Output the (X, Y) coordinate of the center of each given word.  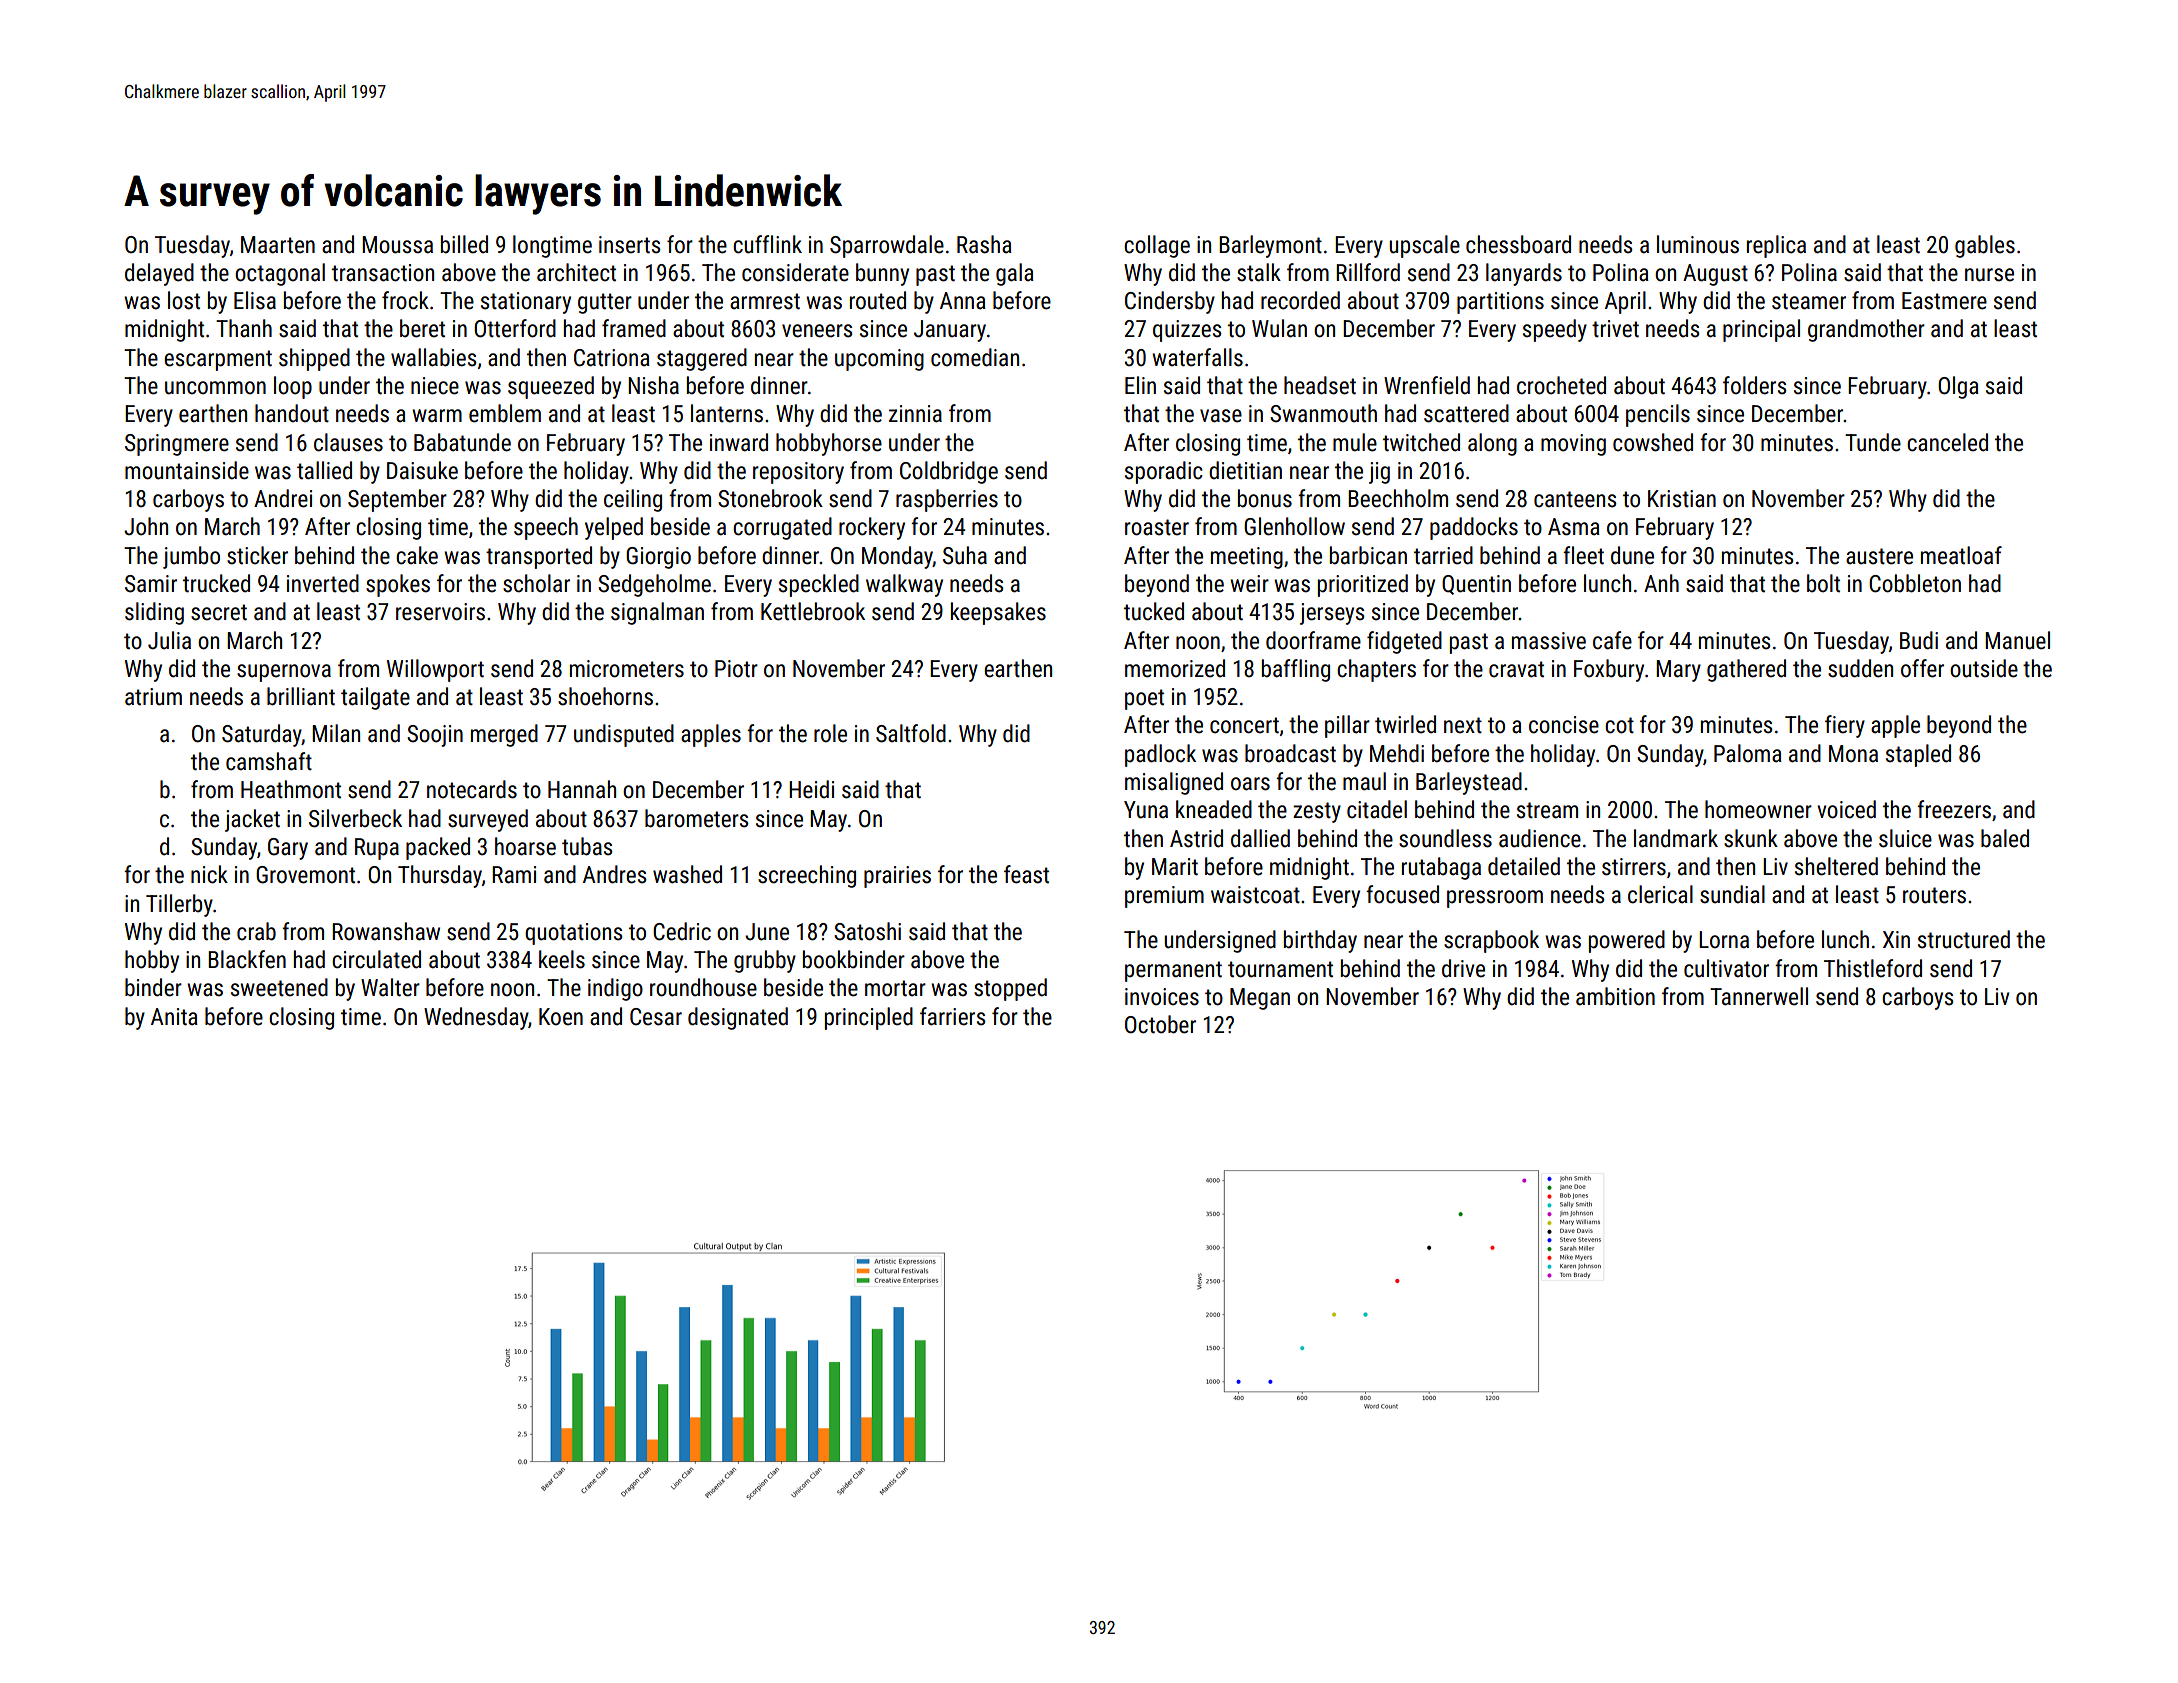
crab (256, 931)
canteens (1575, 499)
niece (435, 386)
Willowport (435, 670)
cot (1619, 725)
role (830, 733)
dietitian (1245, 470)
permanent (1173, 971)
